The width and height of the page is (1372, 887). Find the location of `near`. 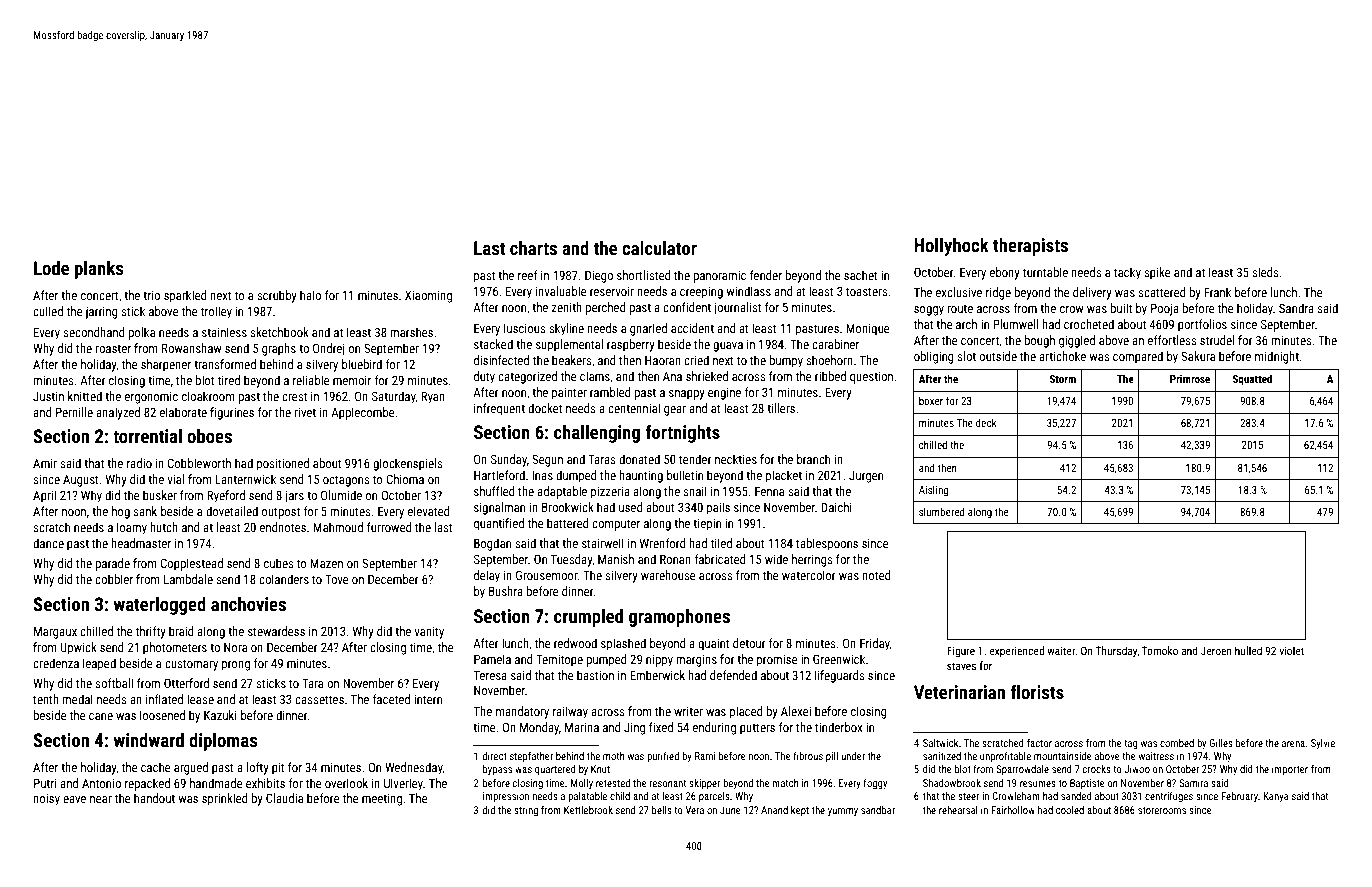

near is located at coordinates (101, 799).
